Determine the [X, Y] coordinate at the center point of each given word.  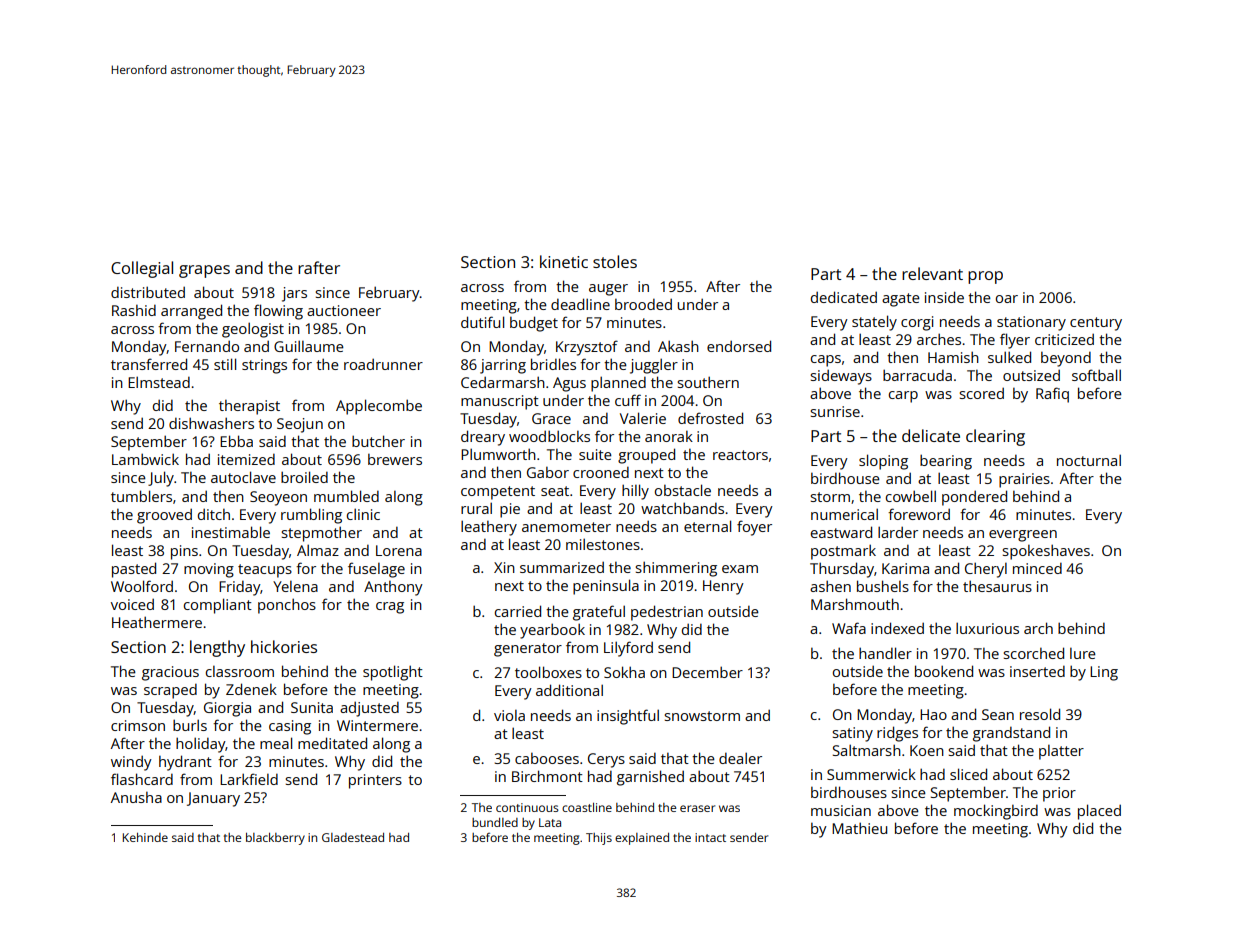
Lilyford [628, 649]
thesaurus [997, 586]
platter [1061, 752]
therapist [249, 407]
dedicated [844, 297]
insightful [628, 717]
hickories [284, 646]
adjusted [369, 709]
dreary [483, 438]
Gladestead [353, 837]
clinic [363, 514]
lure [1083, 653]
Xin [504, 567]
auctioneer [344, 310]
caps [826, 361]
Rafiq [1052, 395]
